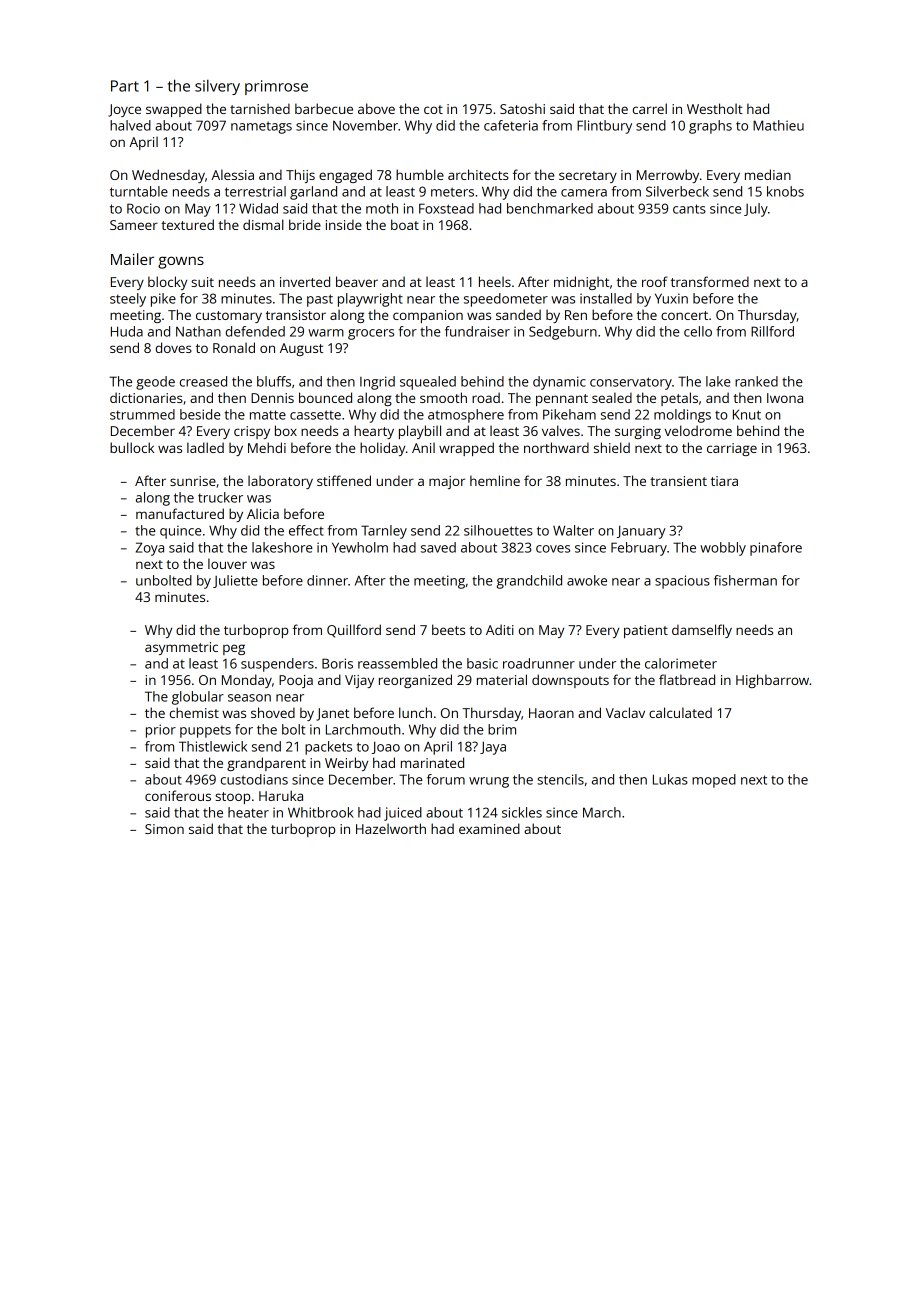  Describe the element at coordinates (518, 314) in the screenshot. I see `sanded` at that location.
